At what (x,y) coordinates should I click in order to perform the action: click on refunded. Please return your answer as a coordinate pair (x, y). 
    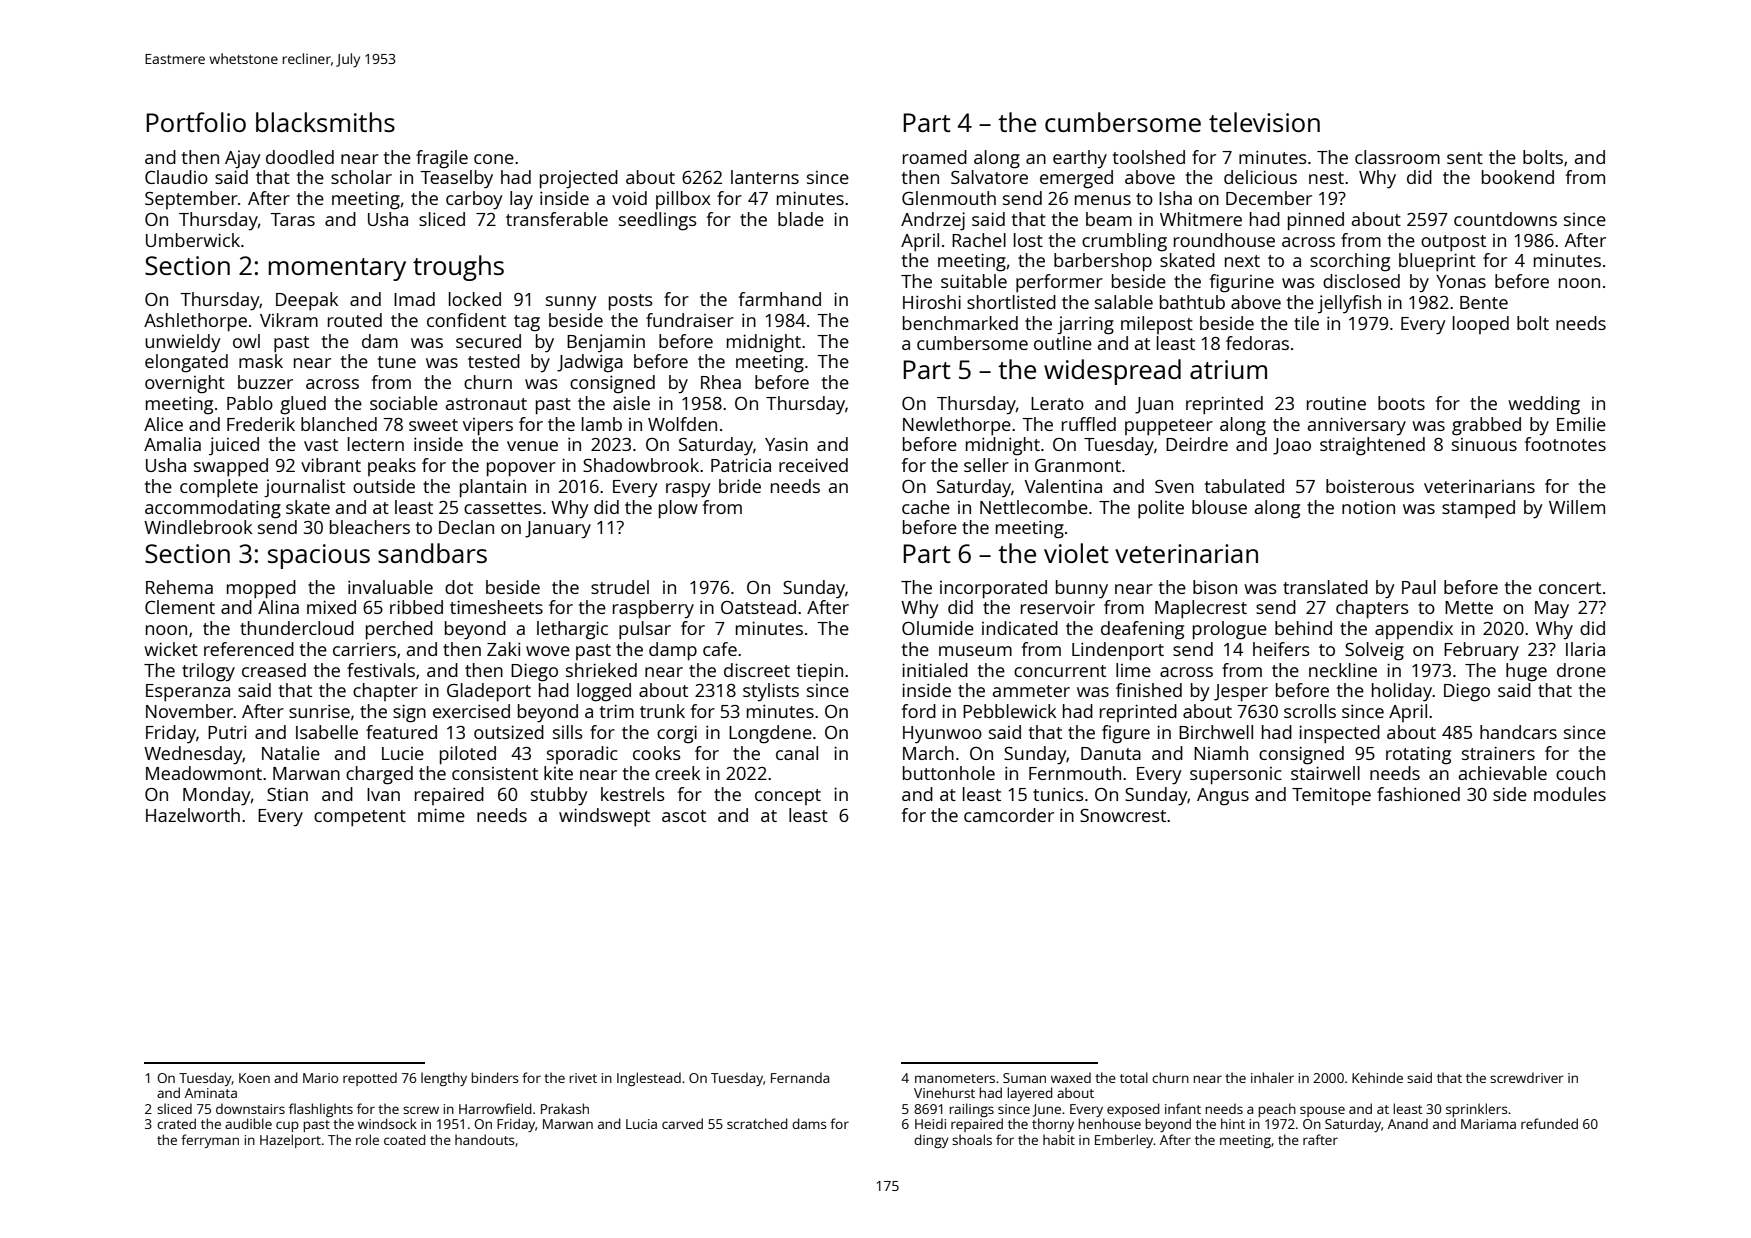
    Looking at the image, I should click on (1549, 1123).
